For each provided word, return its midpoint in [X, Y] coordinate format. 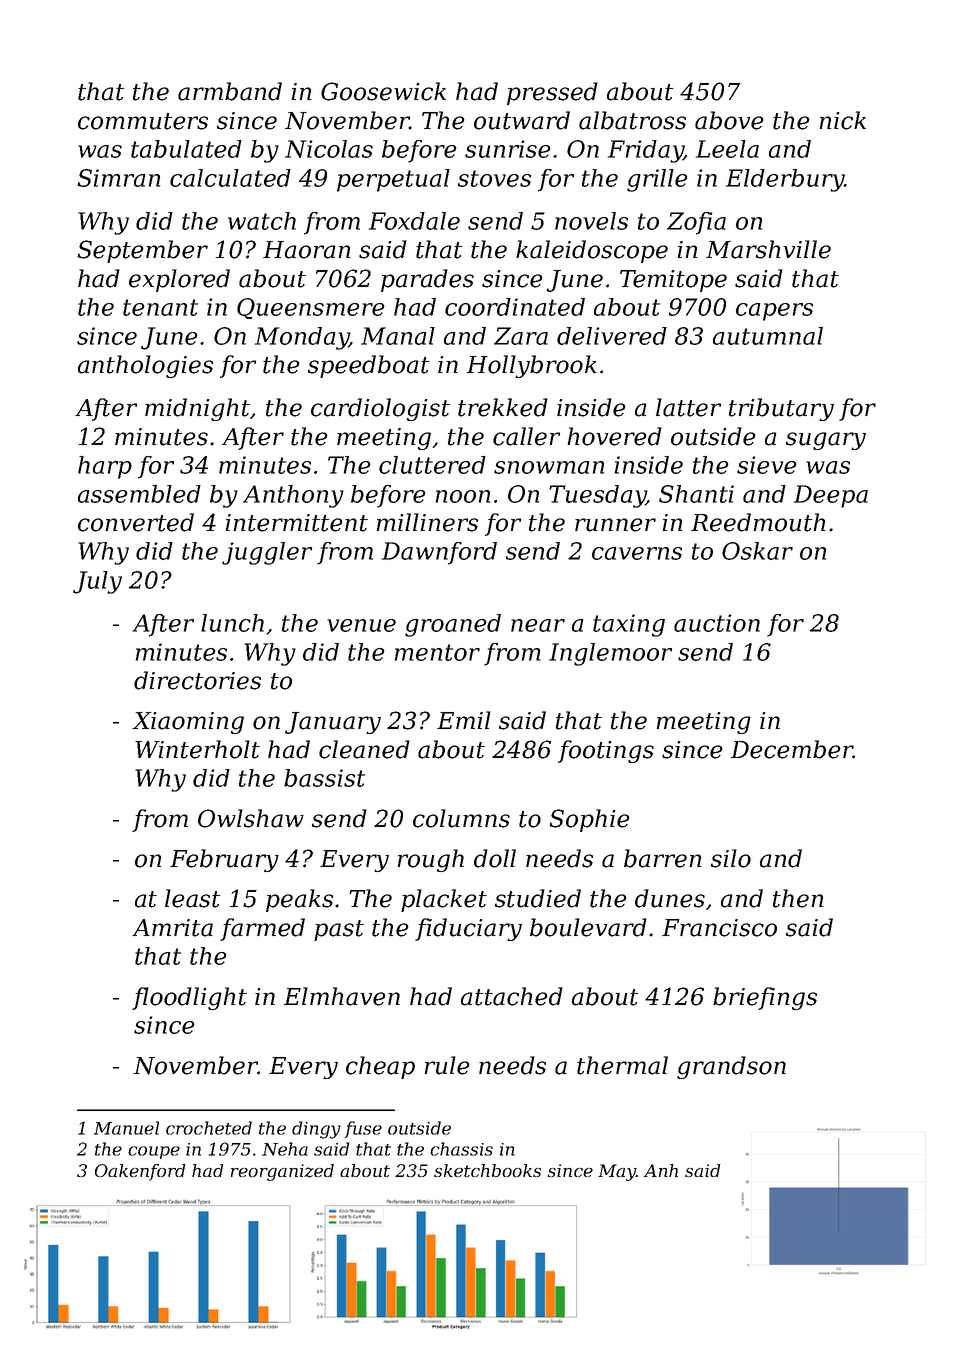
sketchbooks [487, 1170]
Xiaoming [188, 723]
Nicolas [329, 149]
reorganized [282, 1172]
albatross [632, 120]
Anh [661, 1170]
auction [717, 623]
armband [230, 91]
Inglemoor [610, 654]
